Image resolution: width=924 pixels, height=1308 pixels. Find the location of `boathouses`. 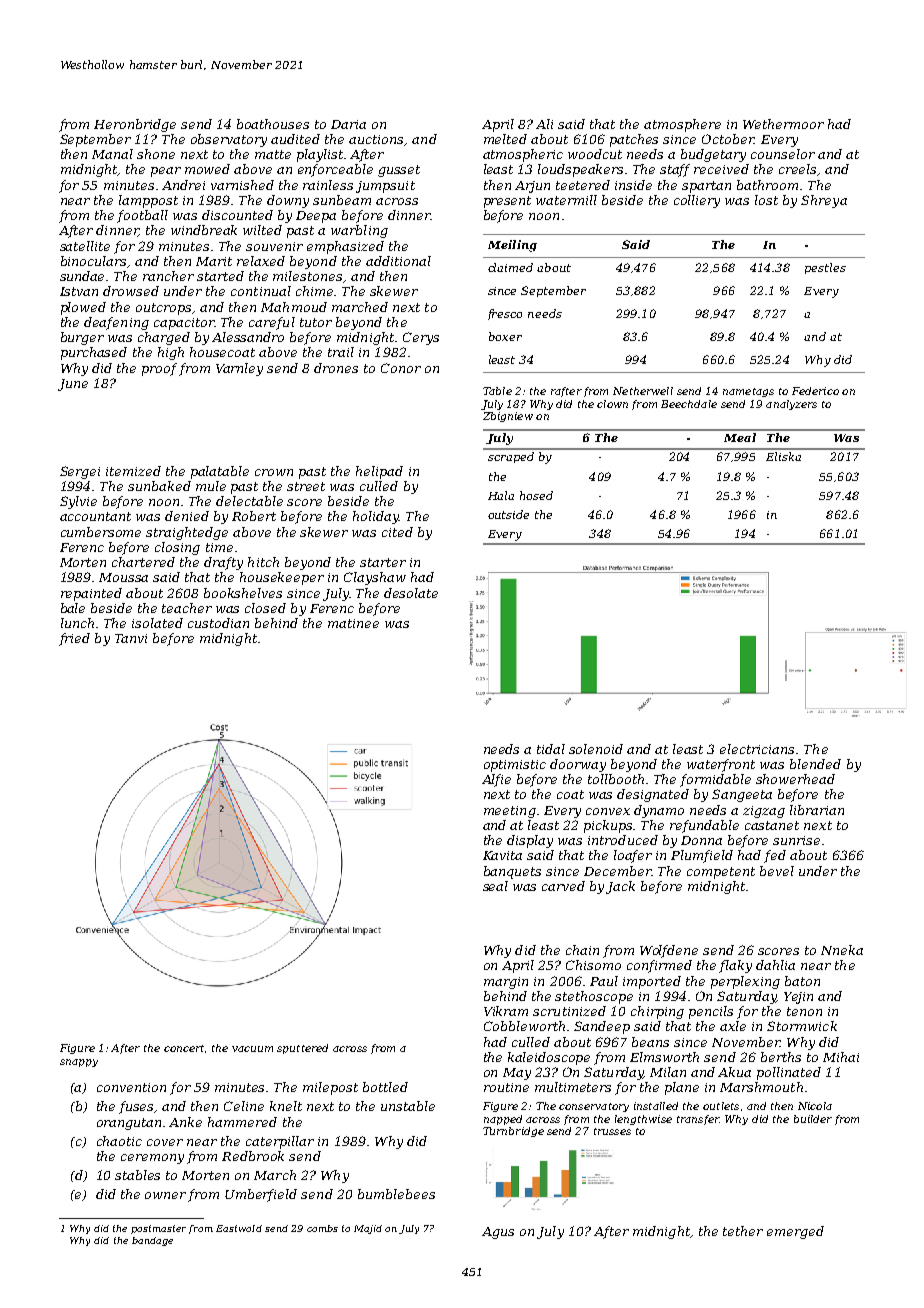

boathouses is located at coordinates (273, 124).
